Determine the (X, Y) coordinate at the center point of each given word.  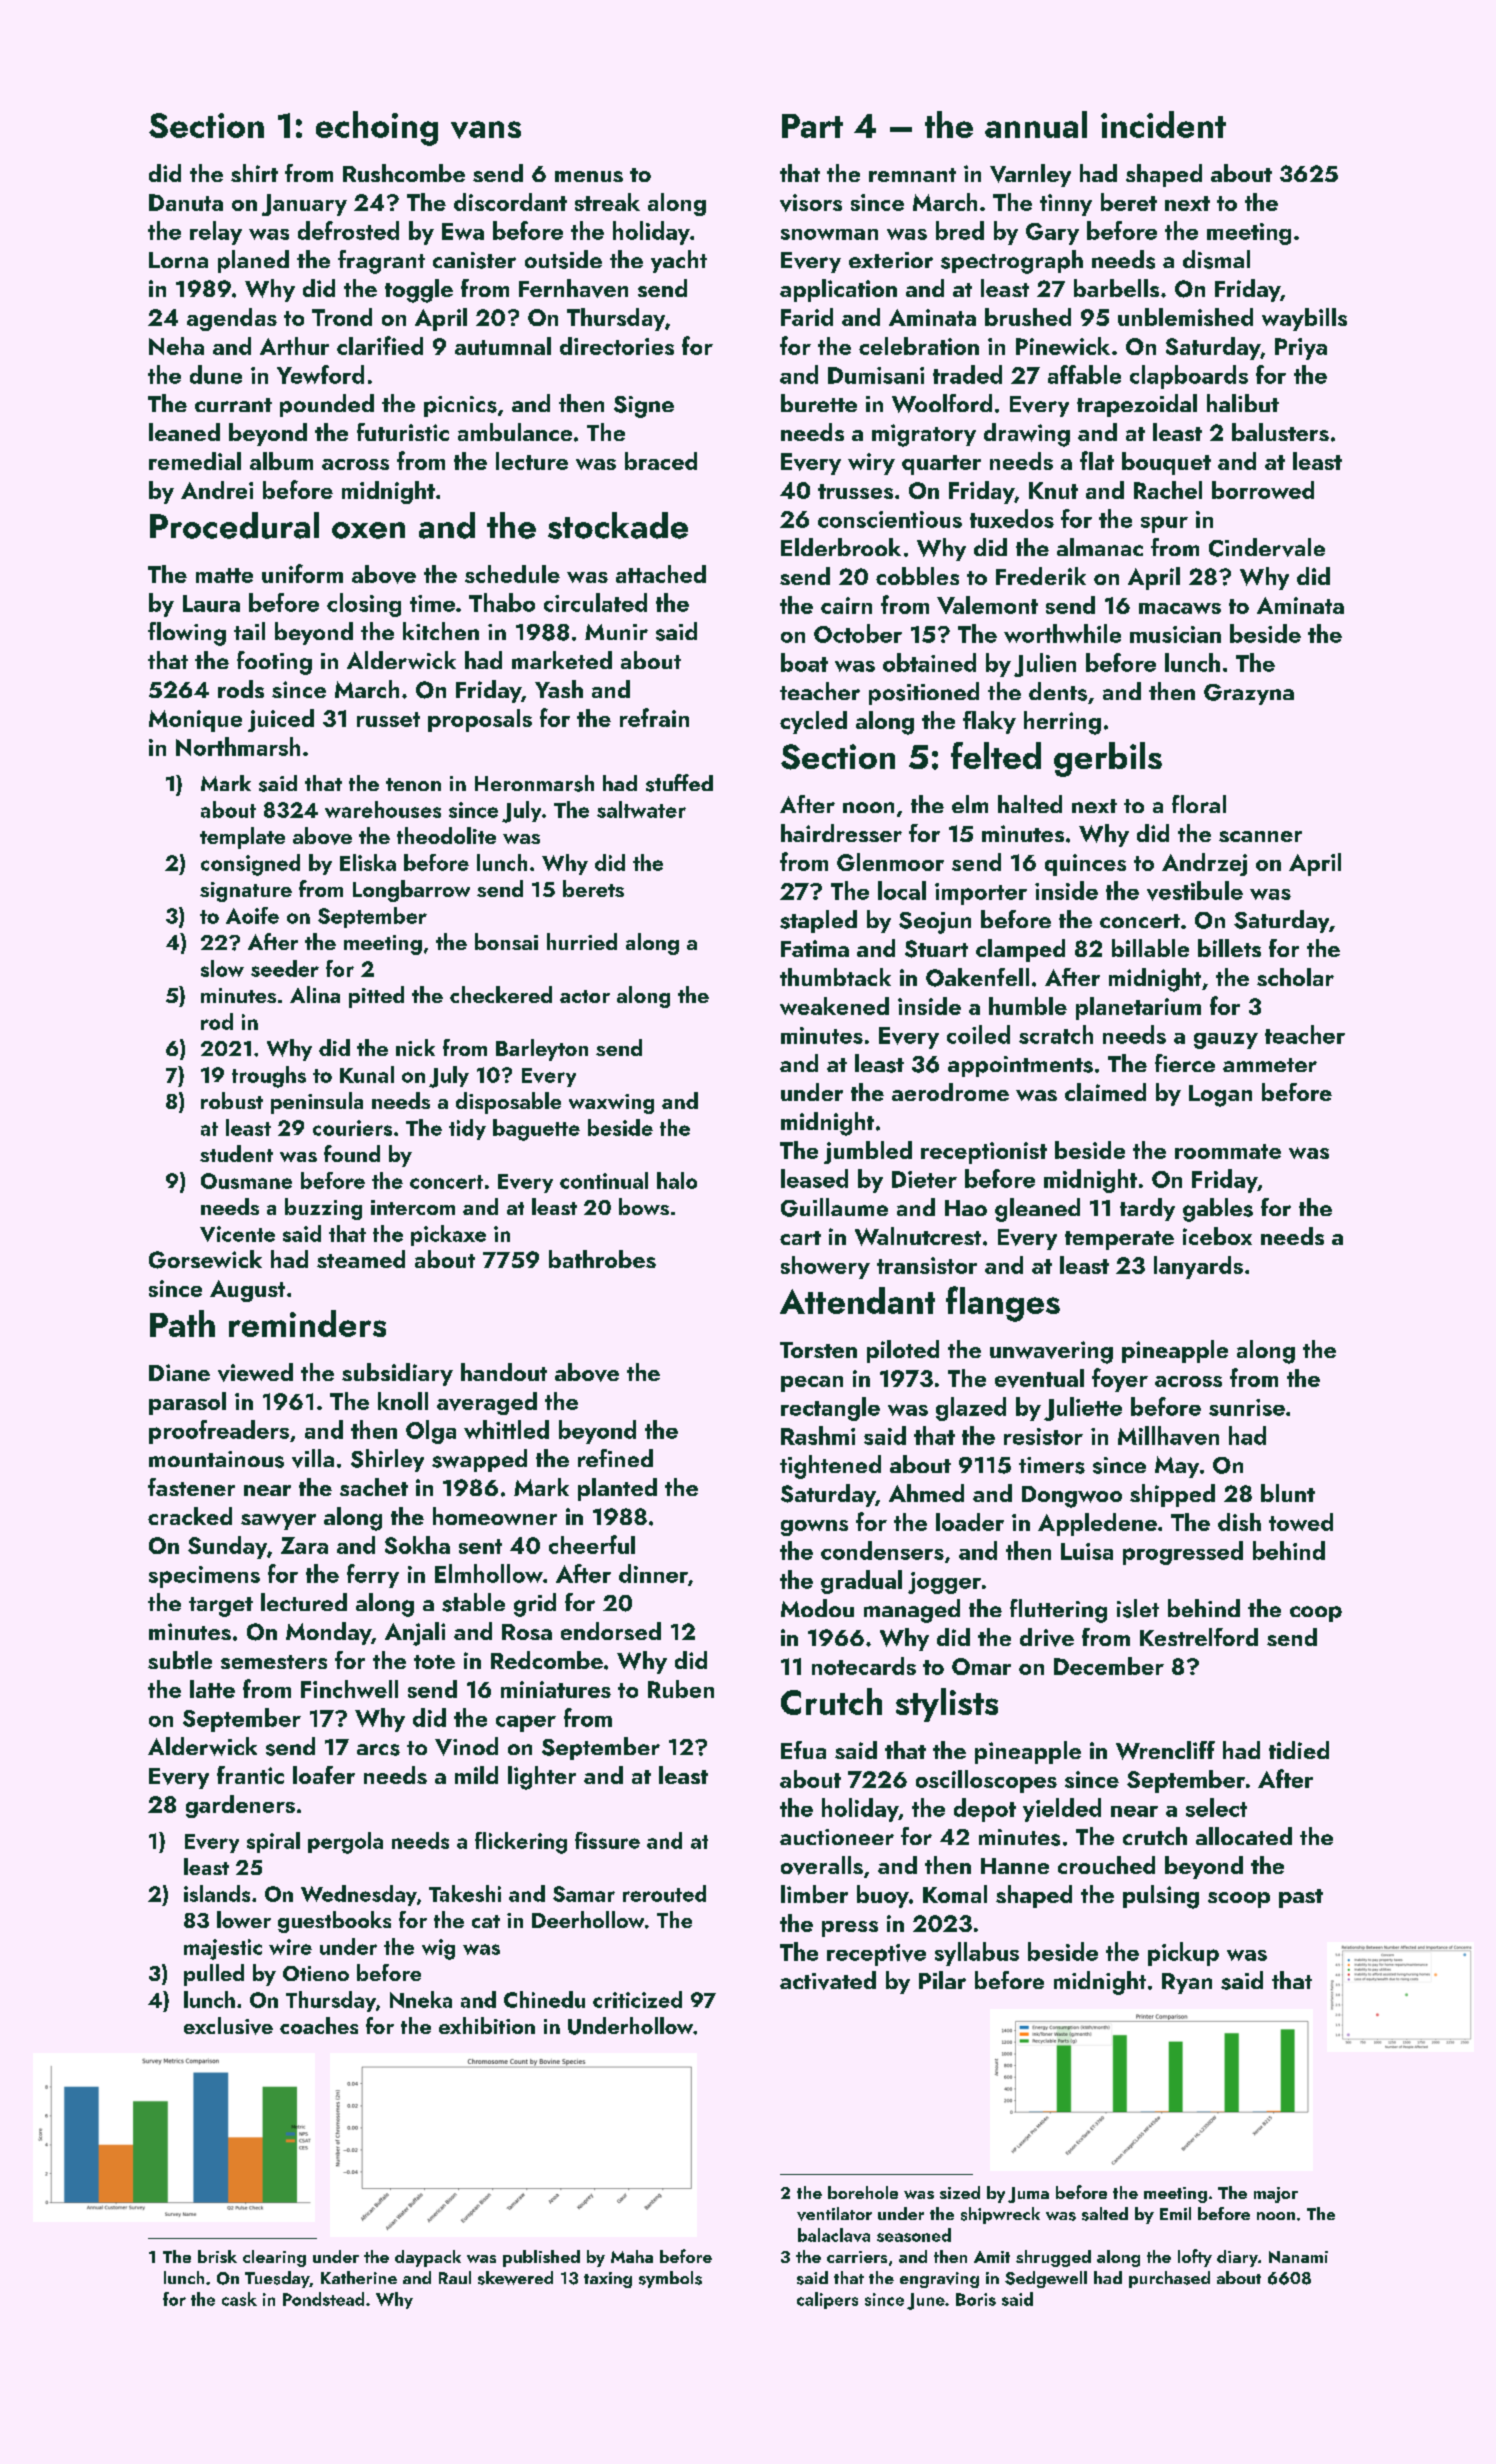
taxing (608, 2280)
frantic (250, 1775)
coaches (319, 2025)
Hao (966, 1208)
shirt (254, 173)
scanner (1260, 836)
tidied (1299, 1750)
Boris (976, 2299)
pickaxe (448, 1235)
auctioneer (837, 1837)
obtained (929, 662)
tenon (413, 784)
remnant (912, 175)
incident (1163, 124)
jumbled (868, 1152)
